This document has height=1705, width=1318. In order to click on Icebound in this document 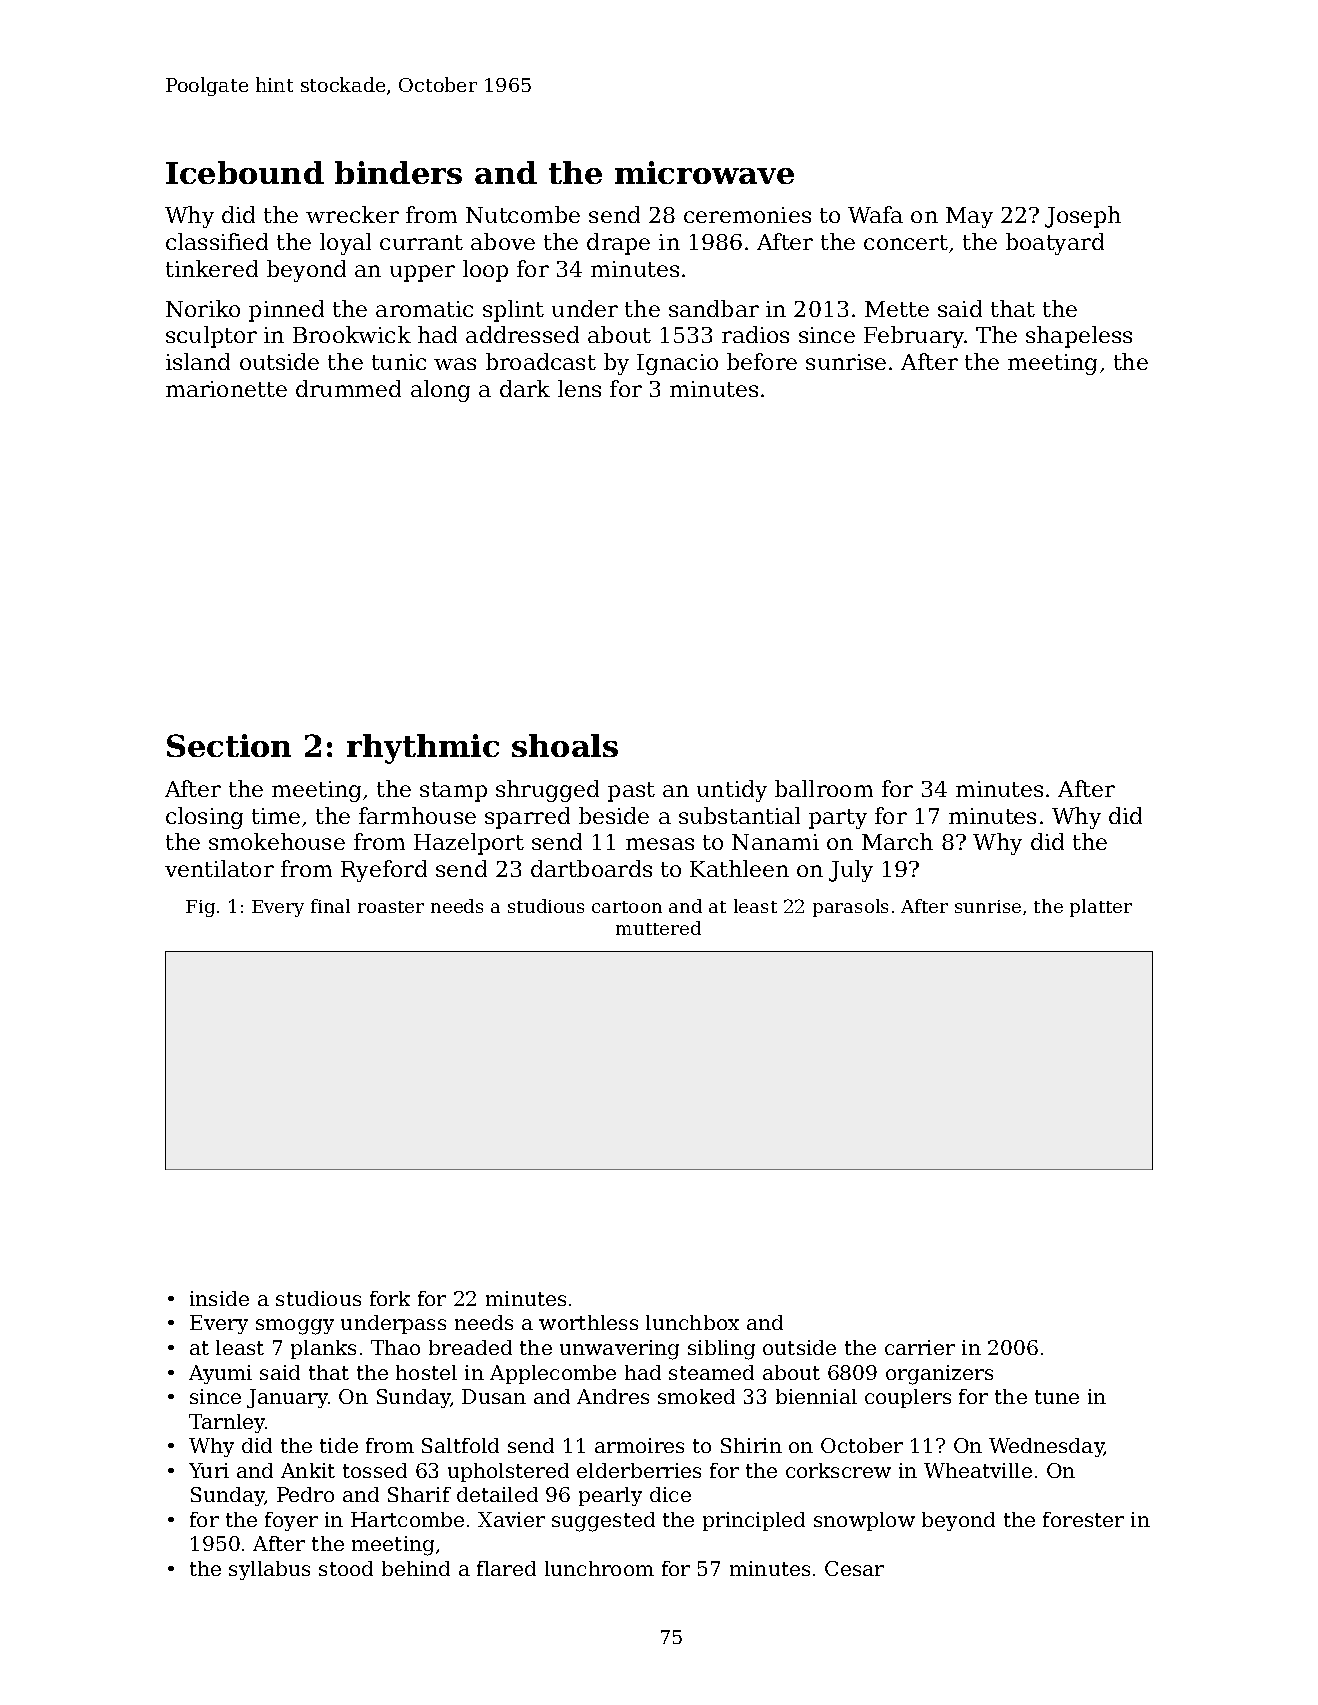, I will do `click(245, 172)`.
